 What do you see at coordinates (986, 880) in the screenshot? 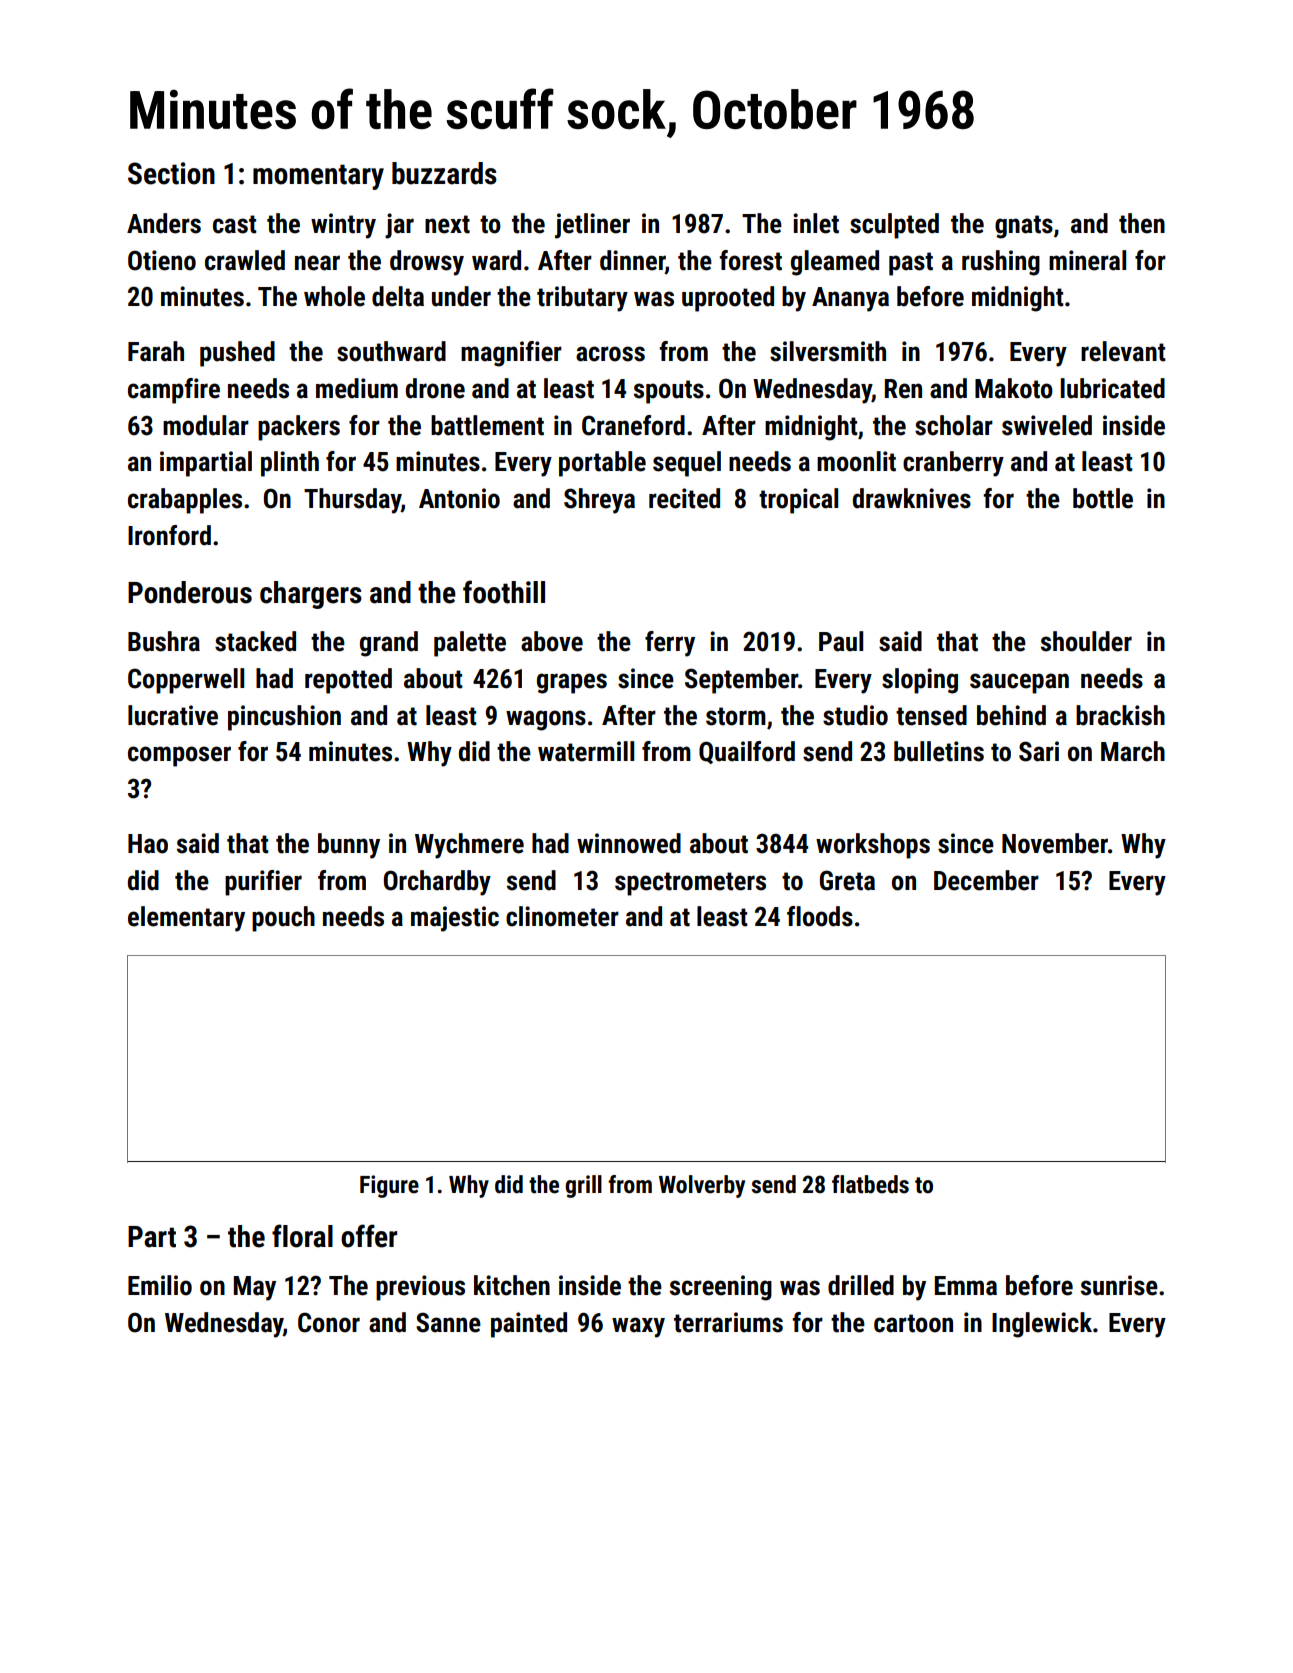
I see `December` at bounding box center [986, 880].
